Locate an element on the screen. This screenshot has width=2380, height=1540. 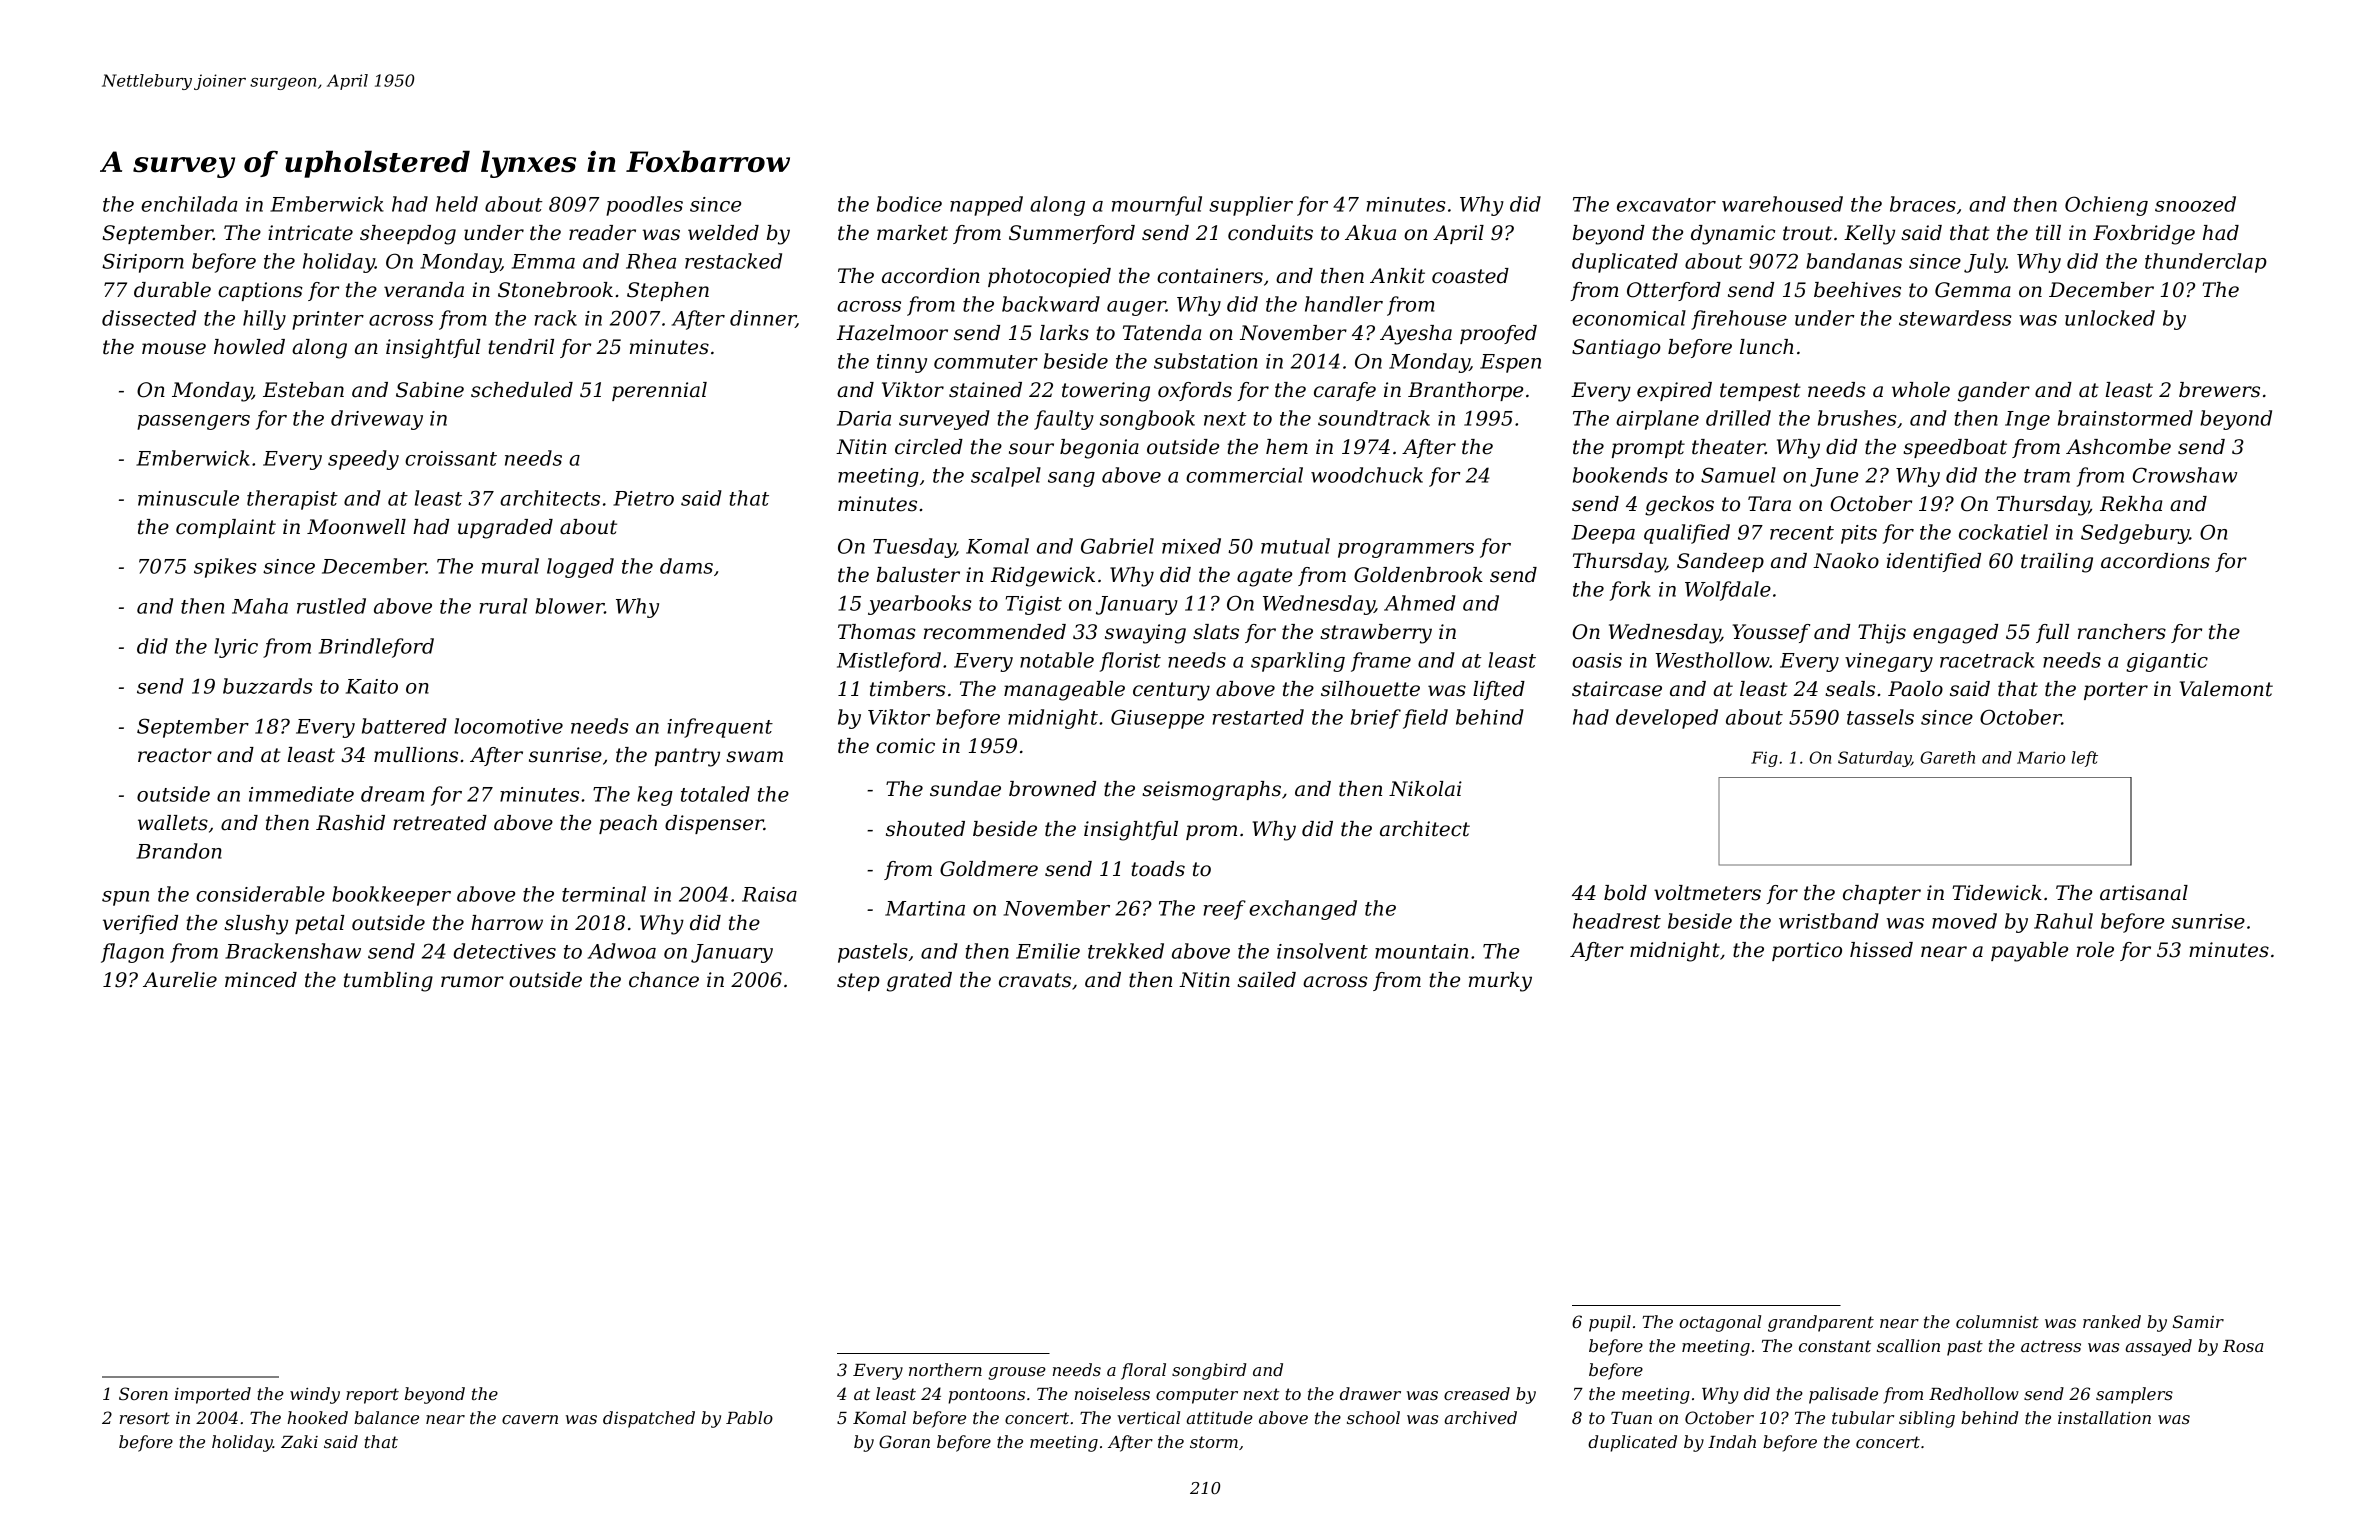
Martina is located at coordinates (925, 908).
